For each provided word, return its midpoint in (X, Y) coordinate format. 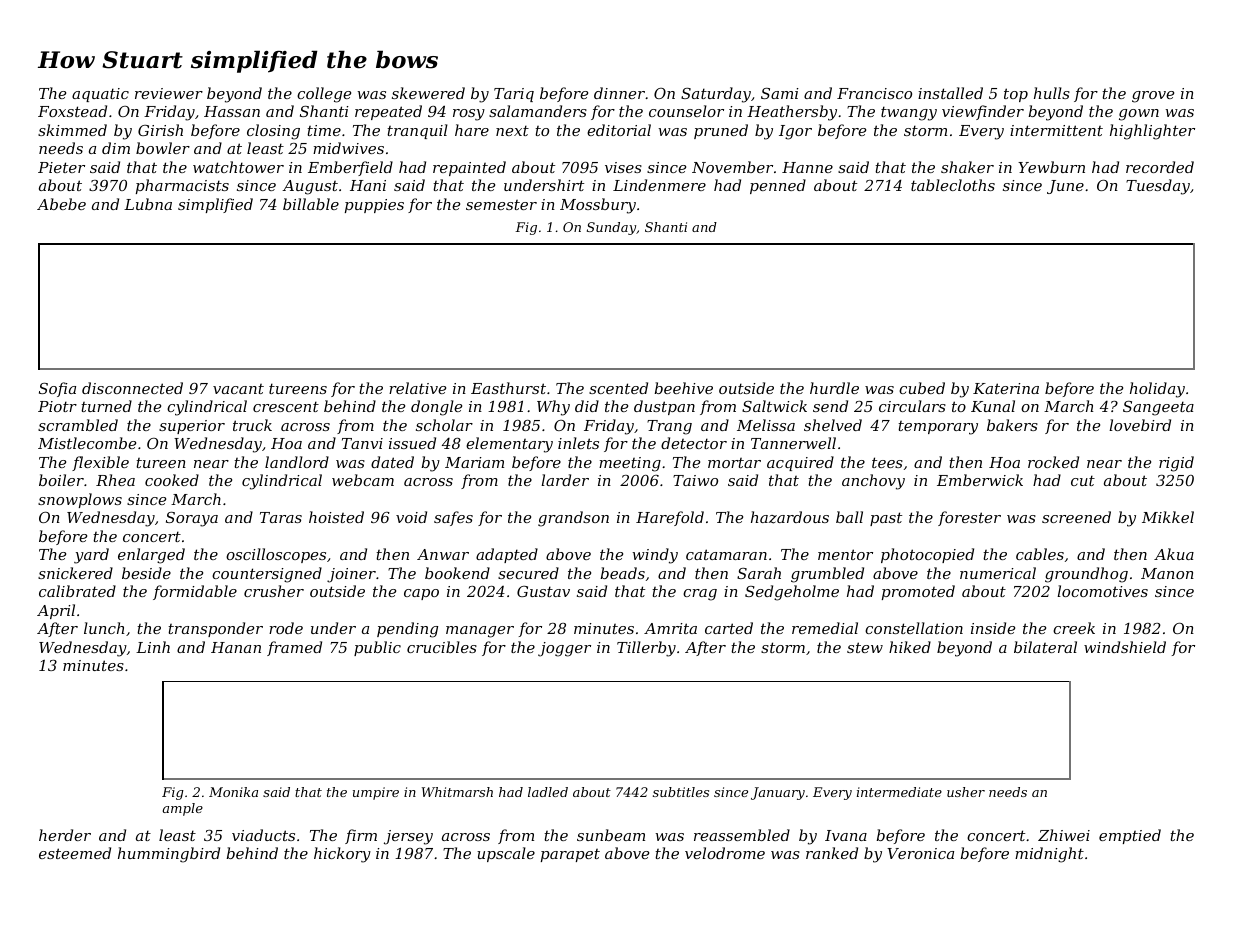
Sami (779, 93)
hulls (1052, 93)
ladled (548, 792)
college (324, 95)
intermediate (899, 792)
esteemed (75, 853)
